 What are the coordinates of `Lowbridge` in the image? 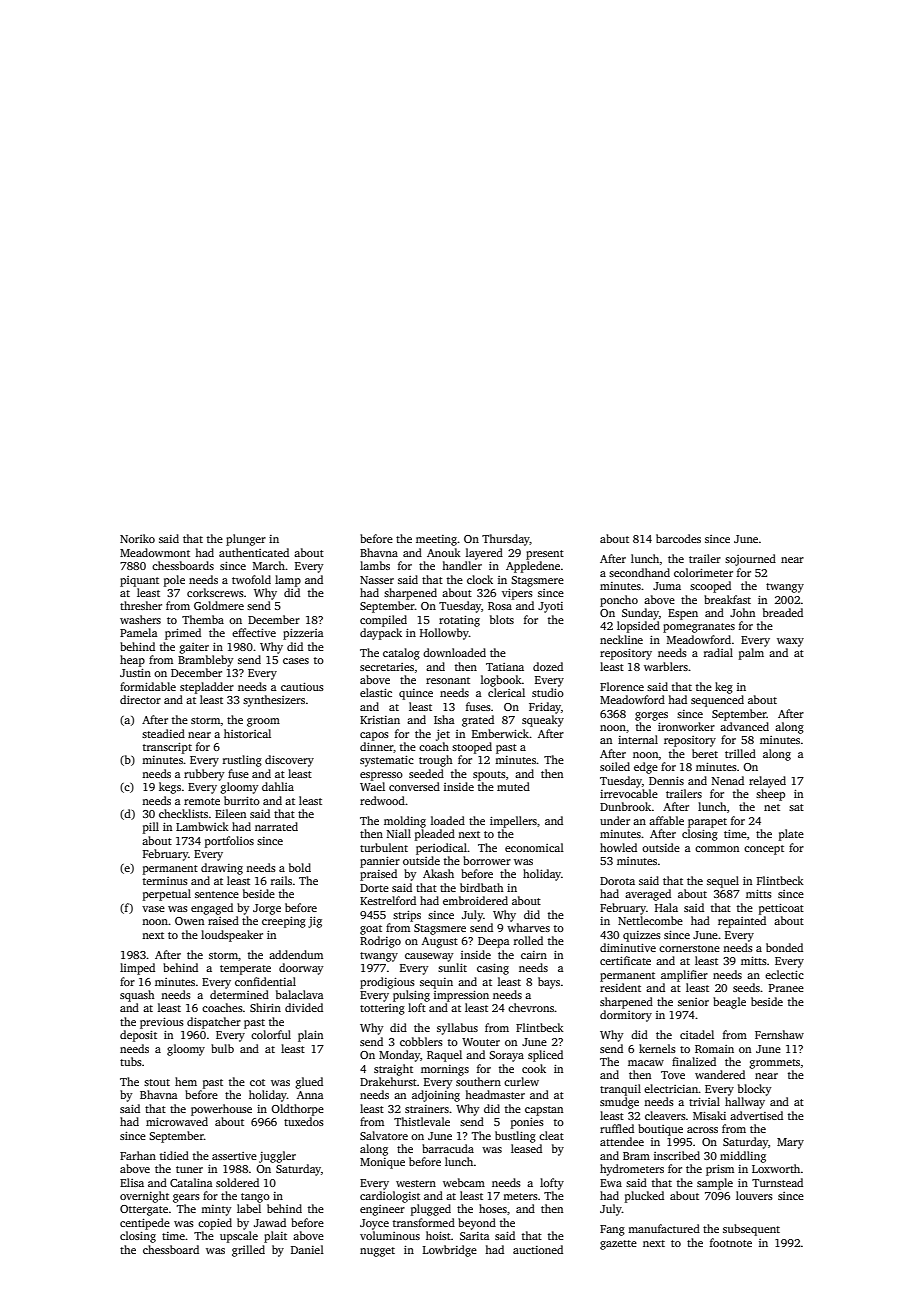 It's located at (450, 1251).
